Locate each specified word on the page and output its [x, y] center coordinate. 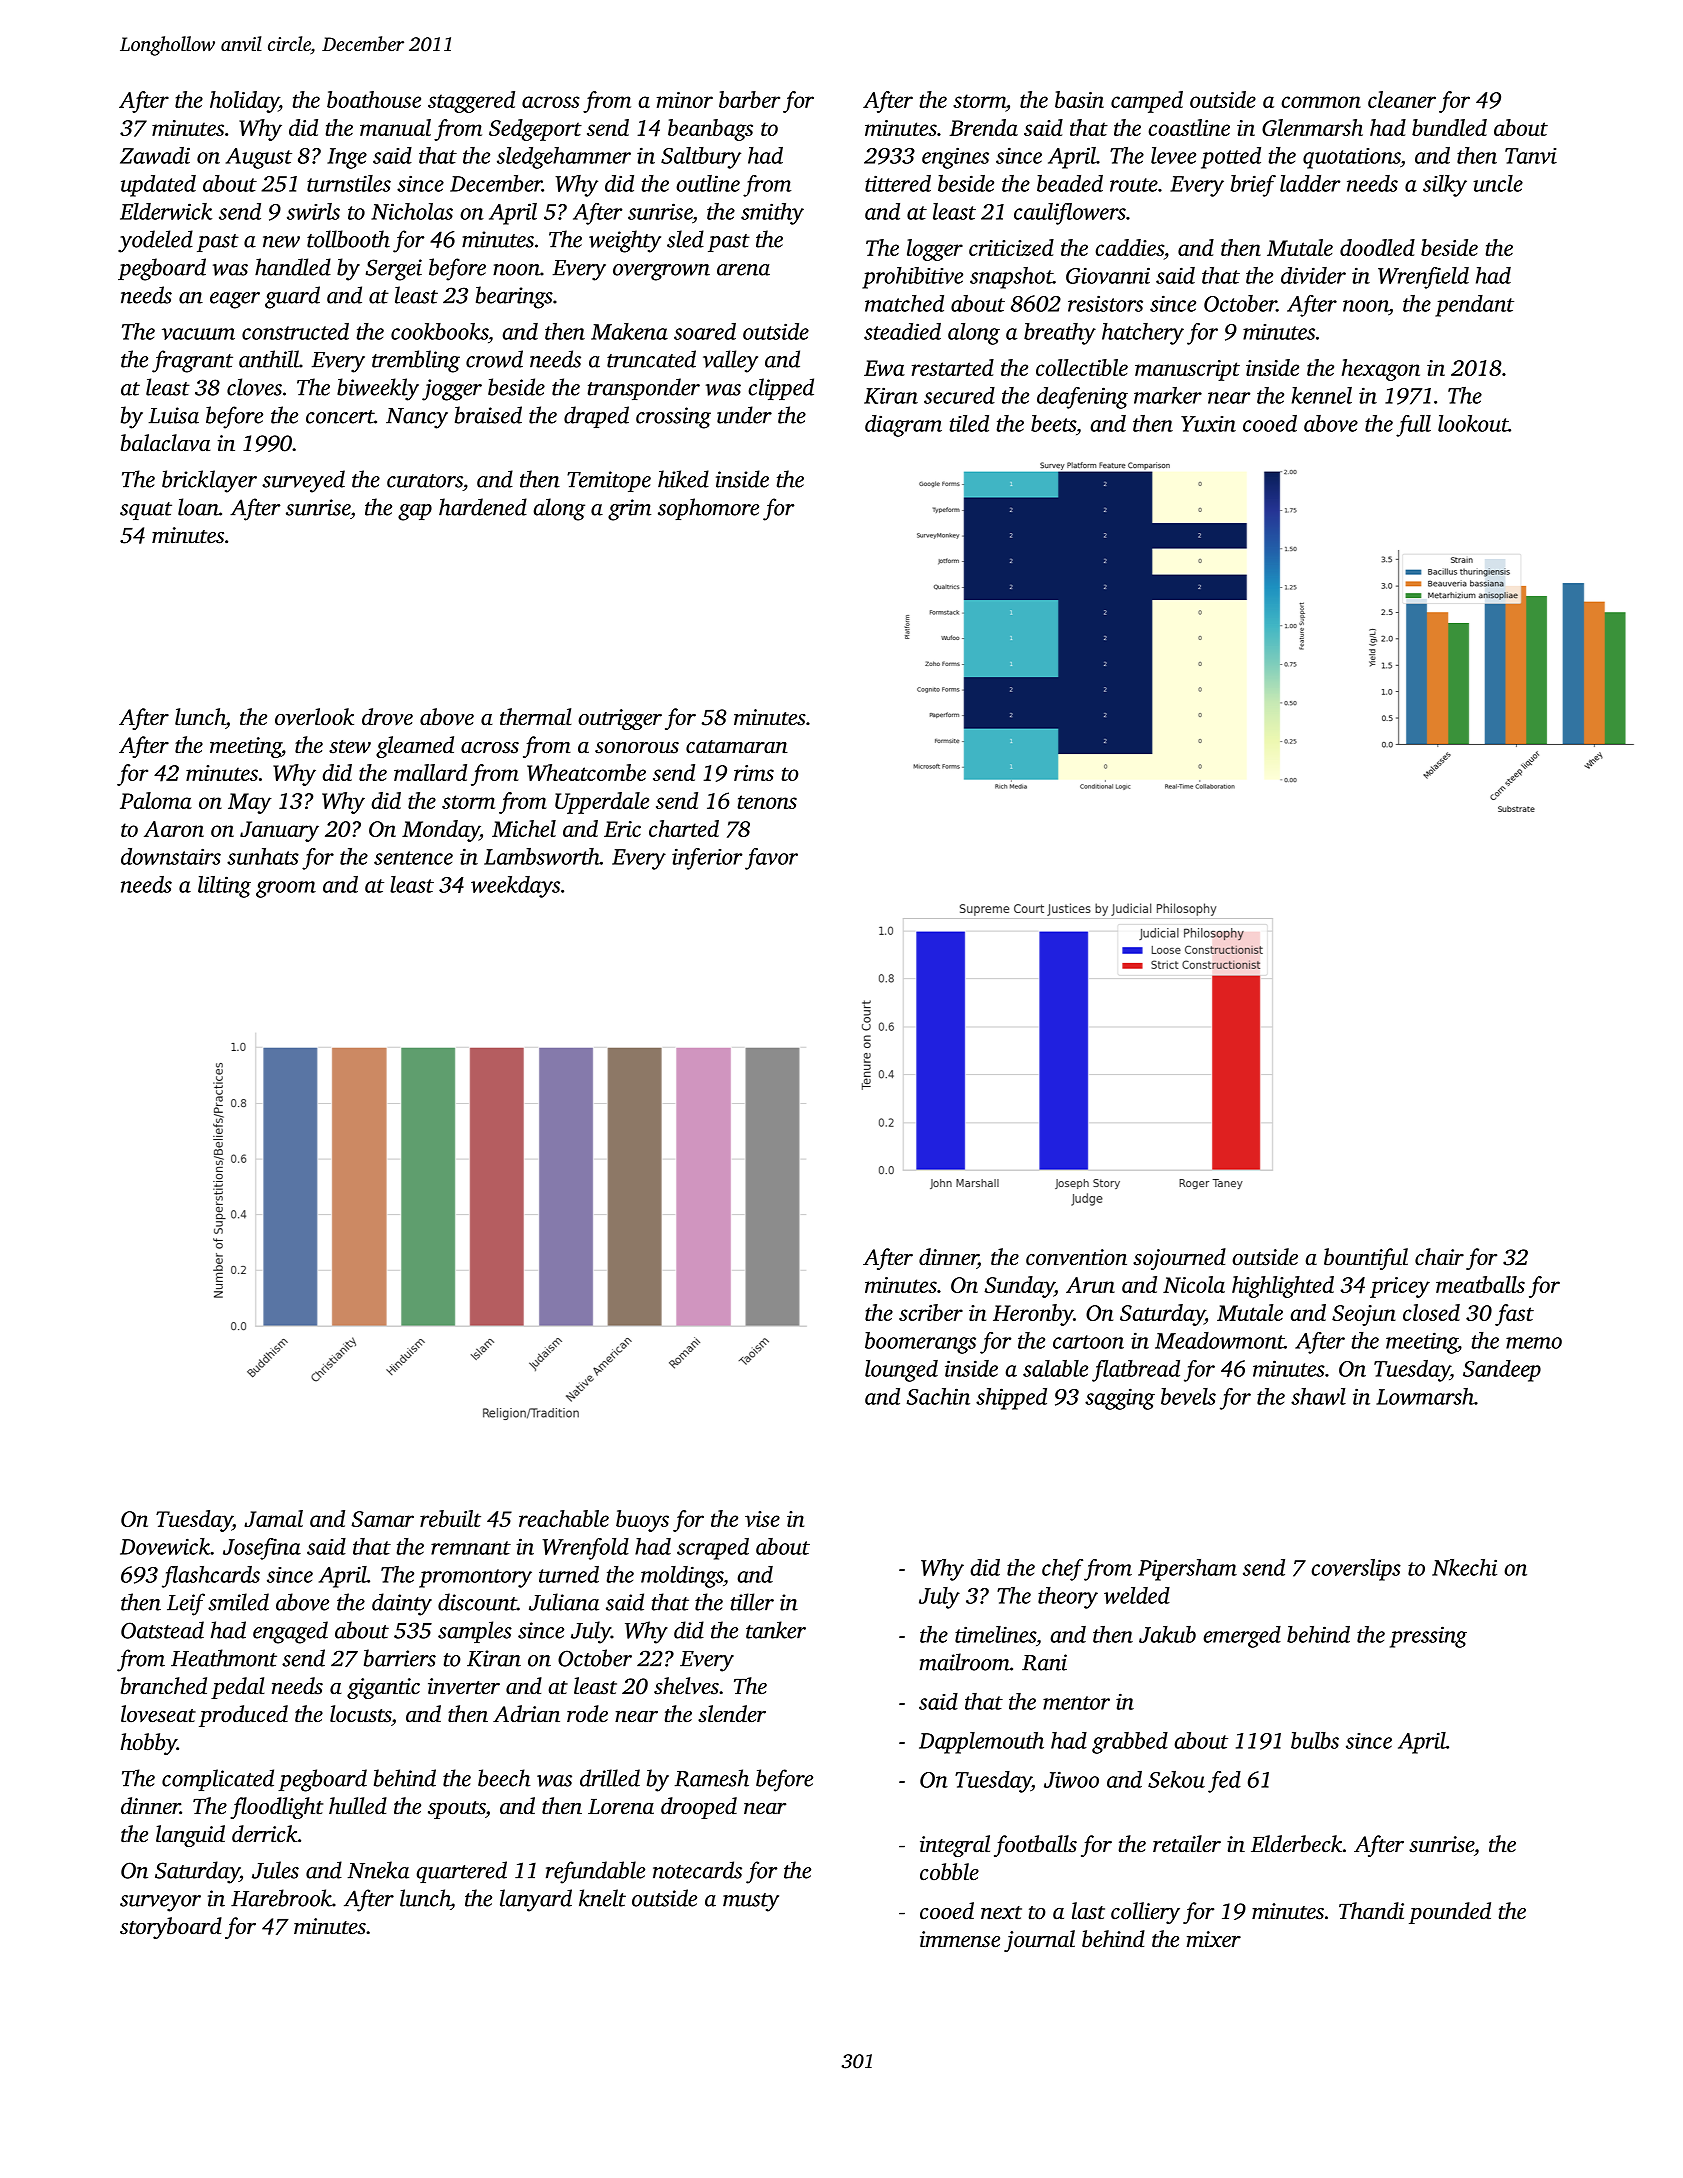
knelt [602, 1898]
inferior [707, 859]
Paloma [156, 800]
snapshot [1011, 278]
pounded [1450, 1913]
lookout [1473, 423]
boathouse [374, 99]
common [1321, 102]
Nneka [378, 1870]
